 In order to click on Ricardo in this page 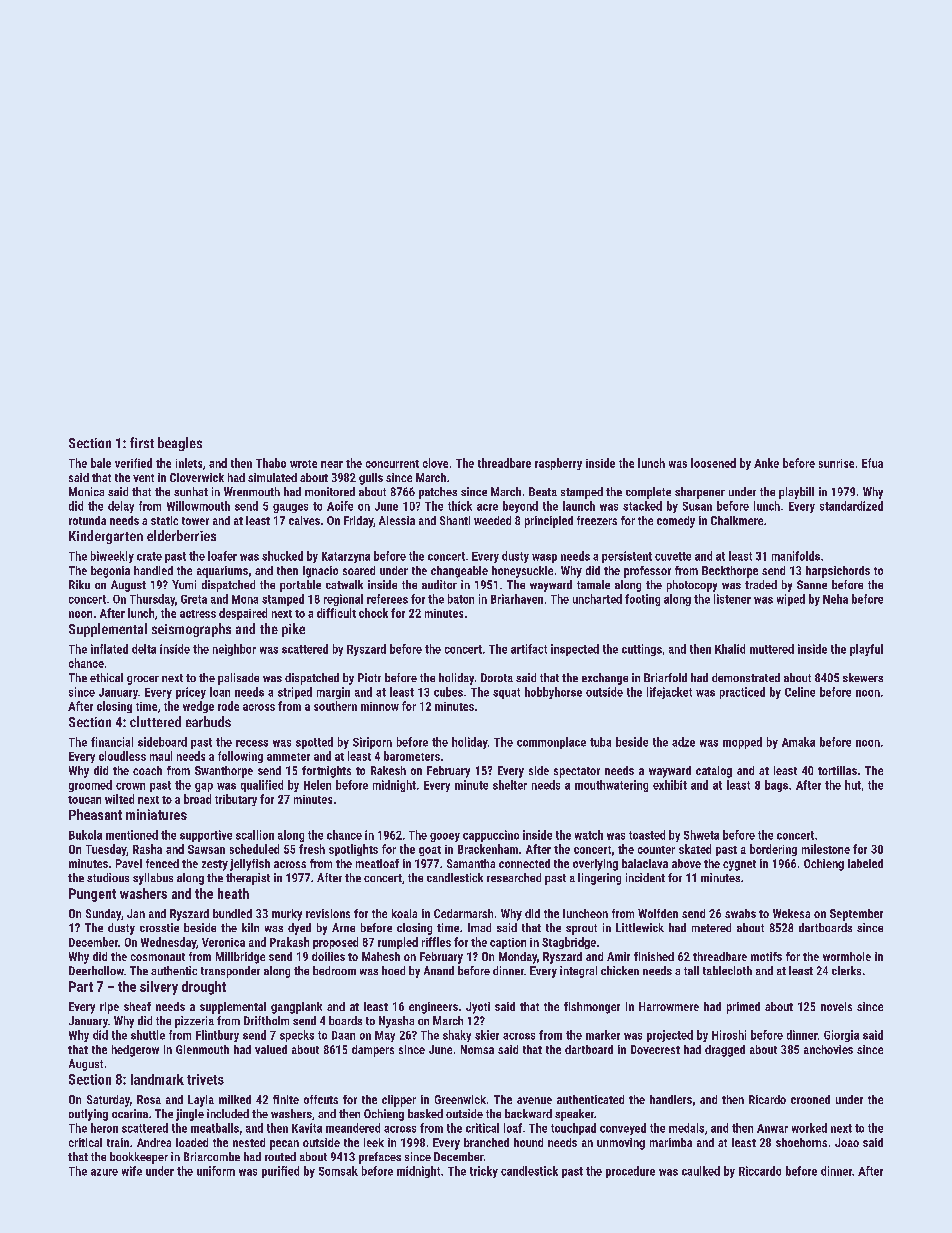, I will do `click(767, 1099)`.
